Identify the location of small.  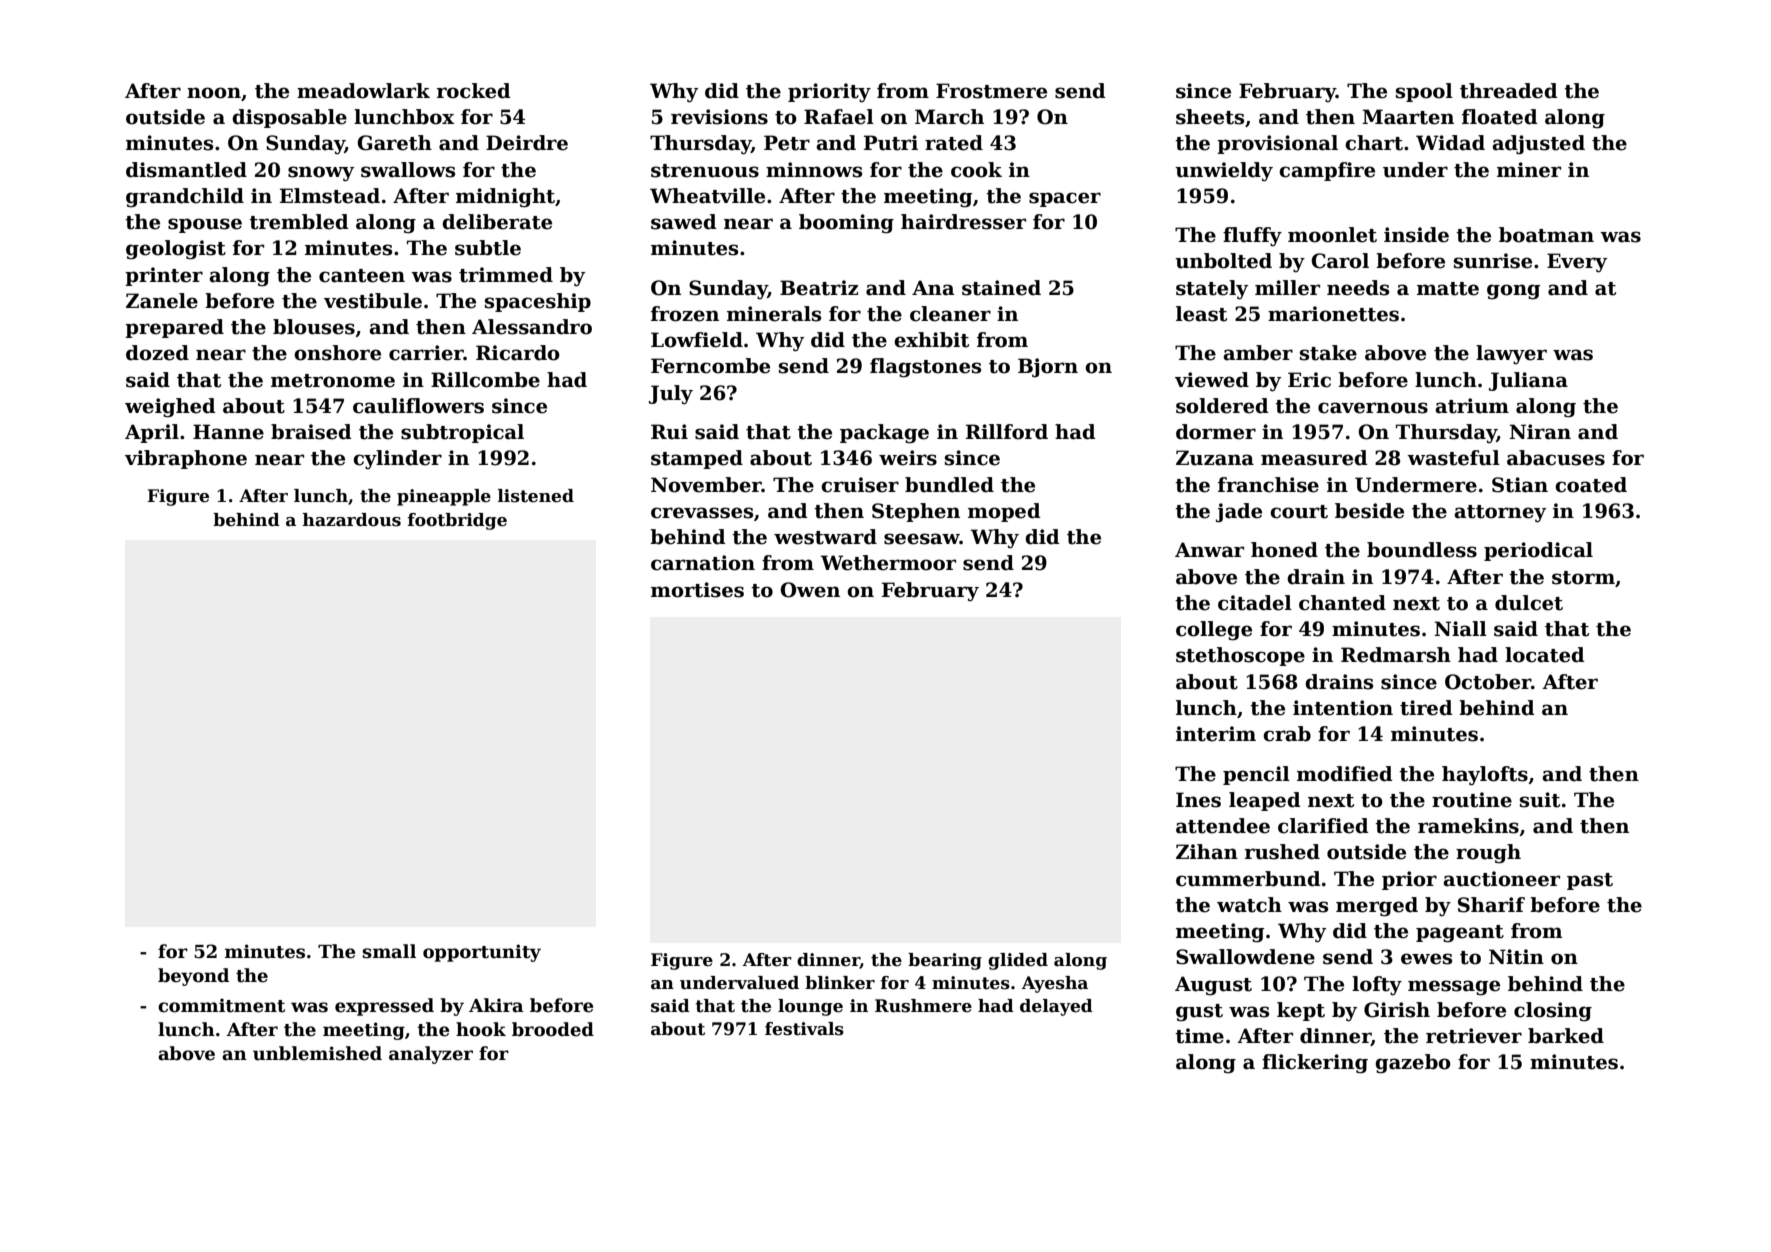
(389, 951).
